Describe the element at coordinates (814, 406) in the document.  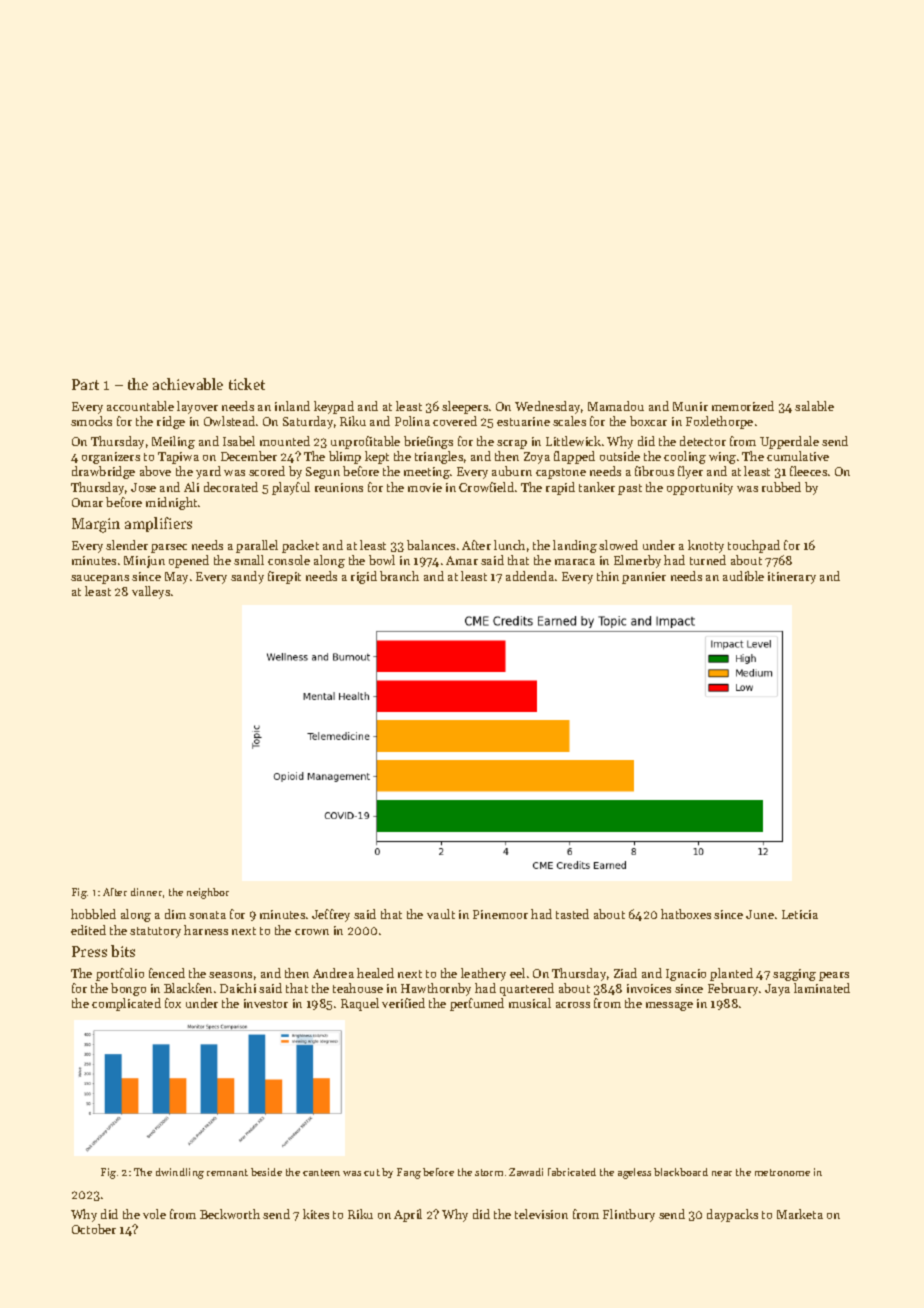
I see `salable` at that location.
